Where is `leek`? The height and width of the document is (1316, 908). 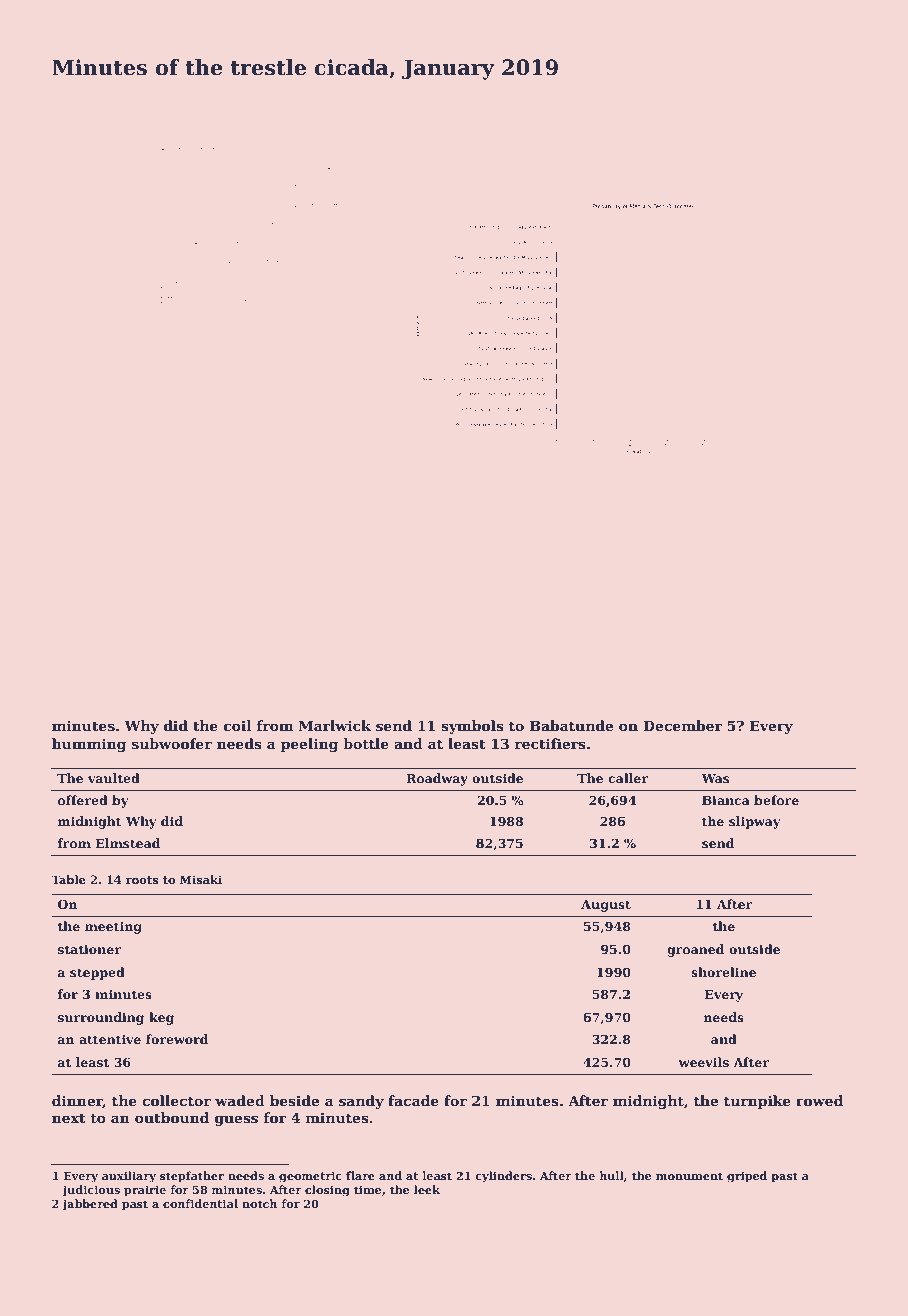
leek is located at coordinates (427, 1189).
